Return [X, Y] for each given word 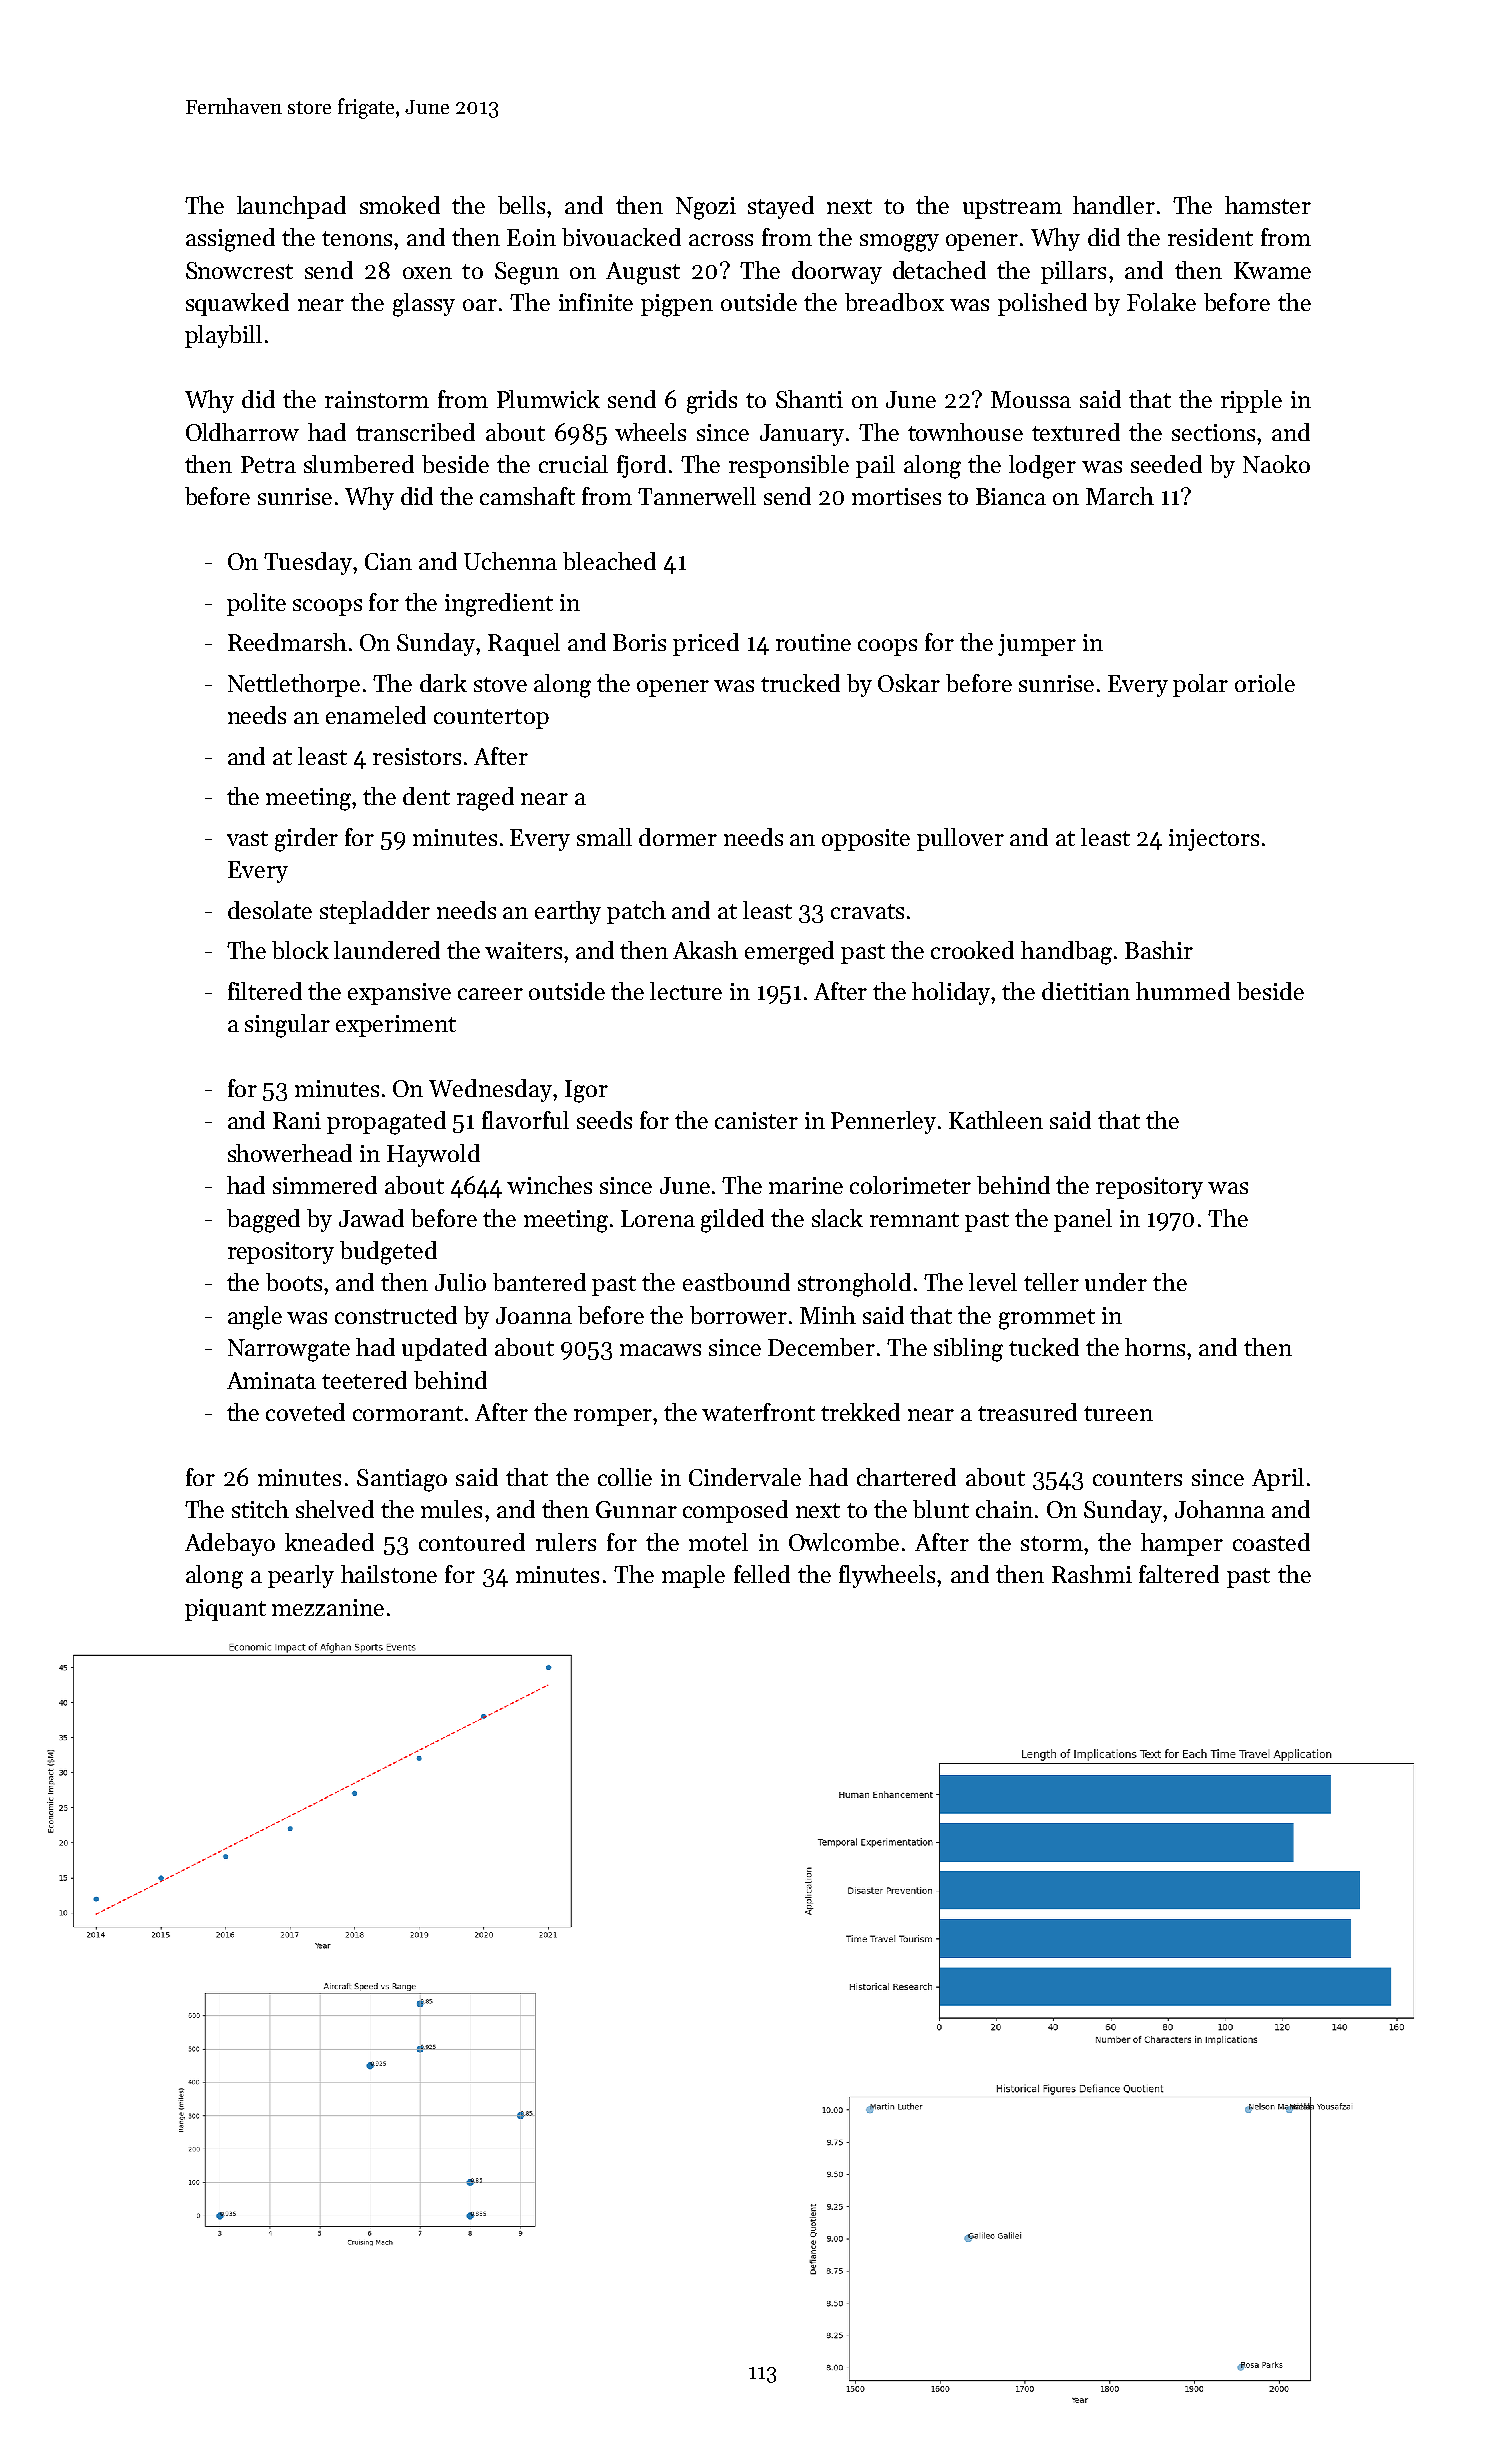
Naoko [1276, 464]
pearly [301, 1576]
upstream [1012, 209]
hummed [1183, 991]
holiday [952, 993]
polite [256, 604]
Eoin [531, 237]
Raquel [524, 644]
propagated [386, 1123]
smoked [400, 205]
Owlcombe [844, 1542]
